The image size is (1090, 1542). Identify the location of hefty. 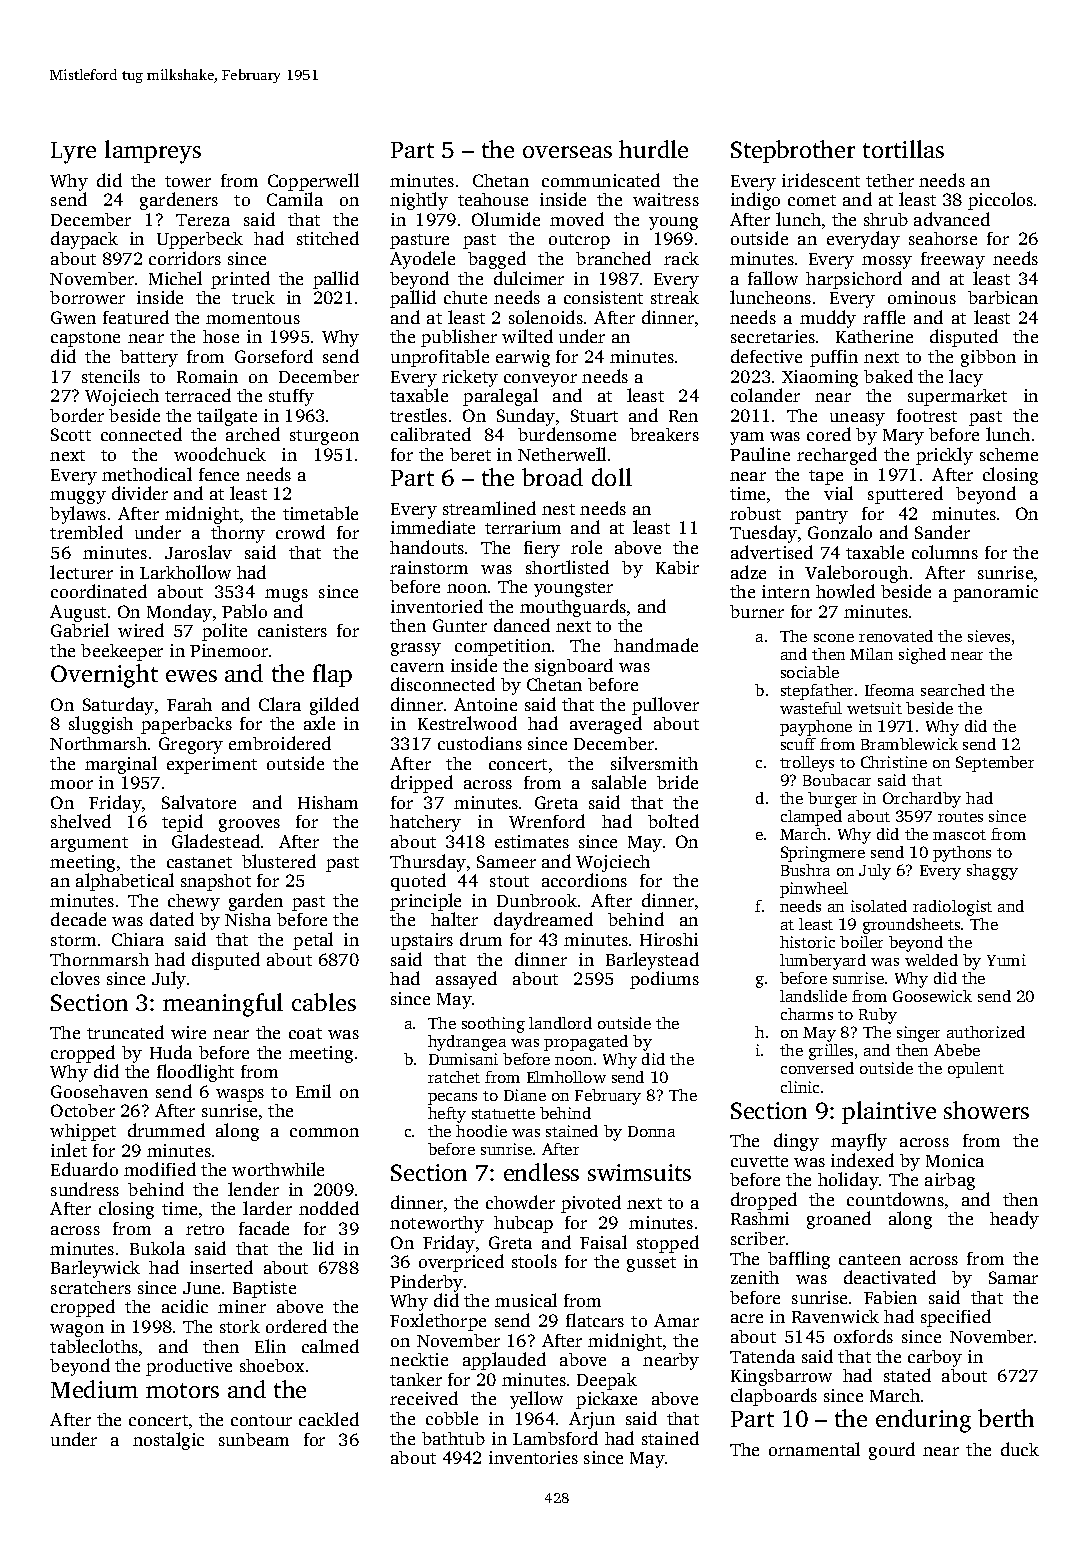
(447, 1115).
